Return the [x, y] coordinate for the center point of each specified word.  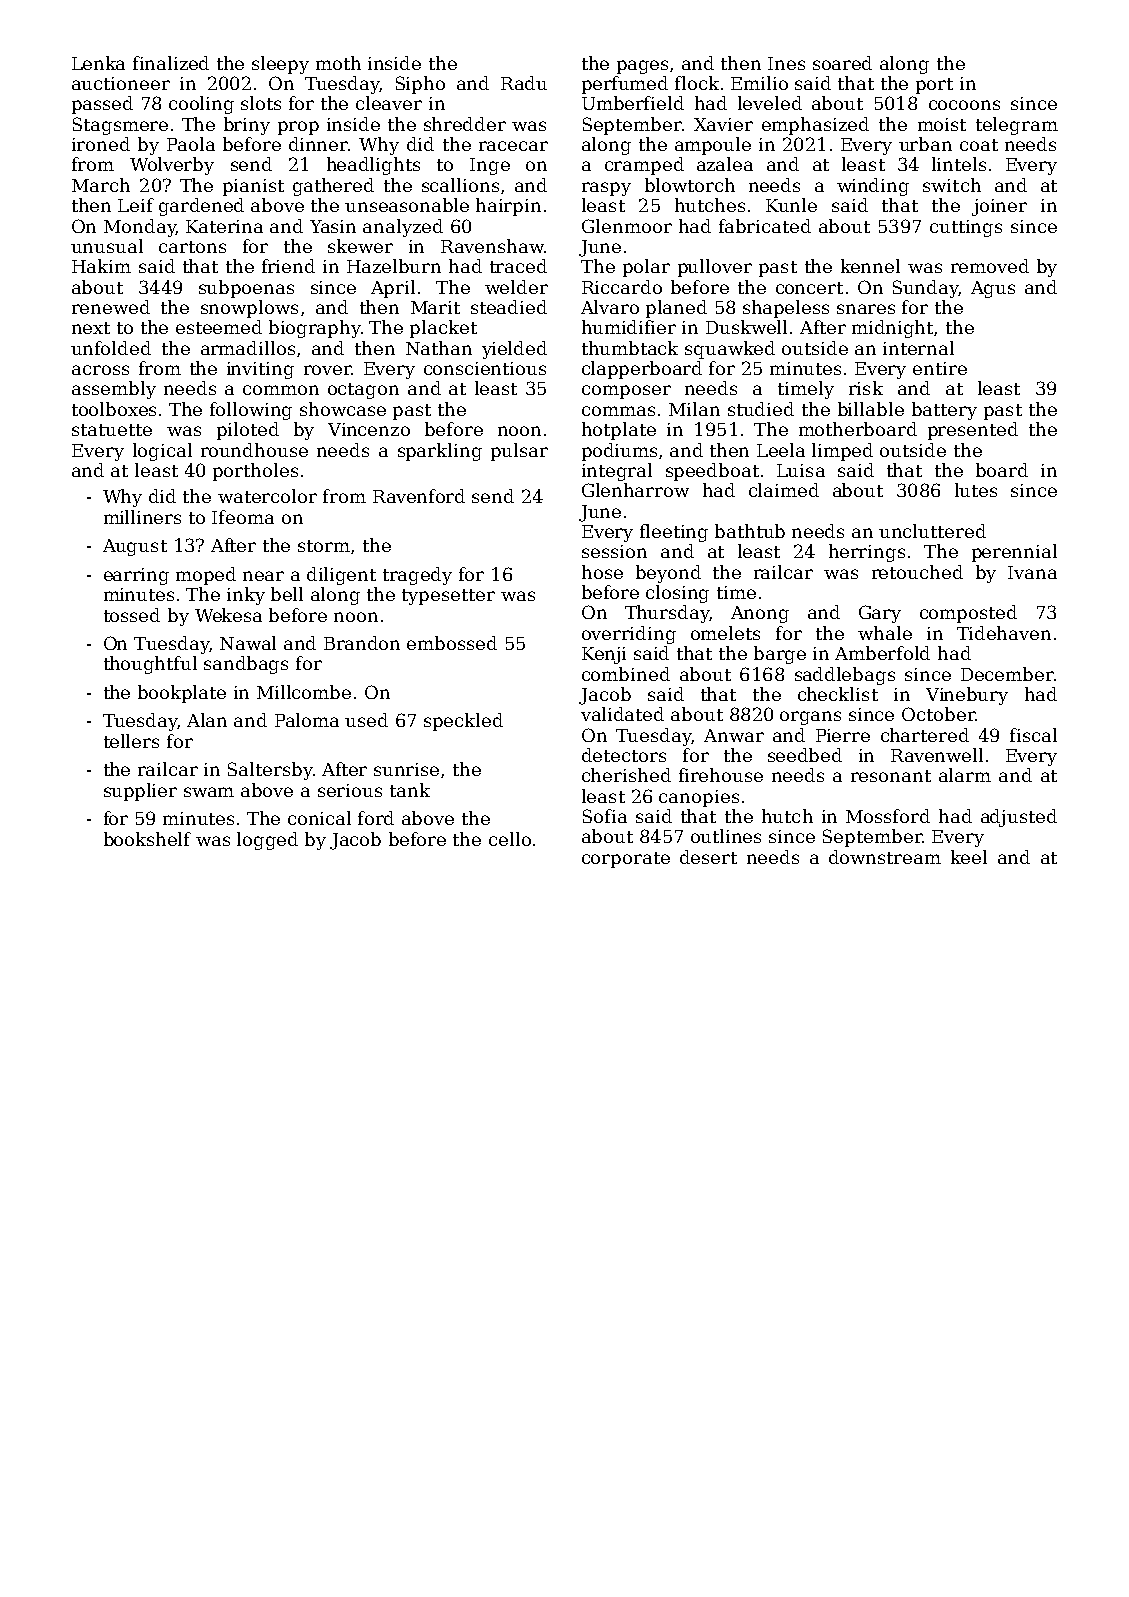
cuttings [966, 228]
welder [516, 287]
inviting [260, 370]
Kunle [791, 205]
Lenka [98, 63]
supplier [140, 792]
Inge [490, 166]
